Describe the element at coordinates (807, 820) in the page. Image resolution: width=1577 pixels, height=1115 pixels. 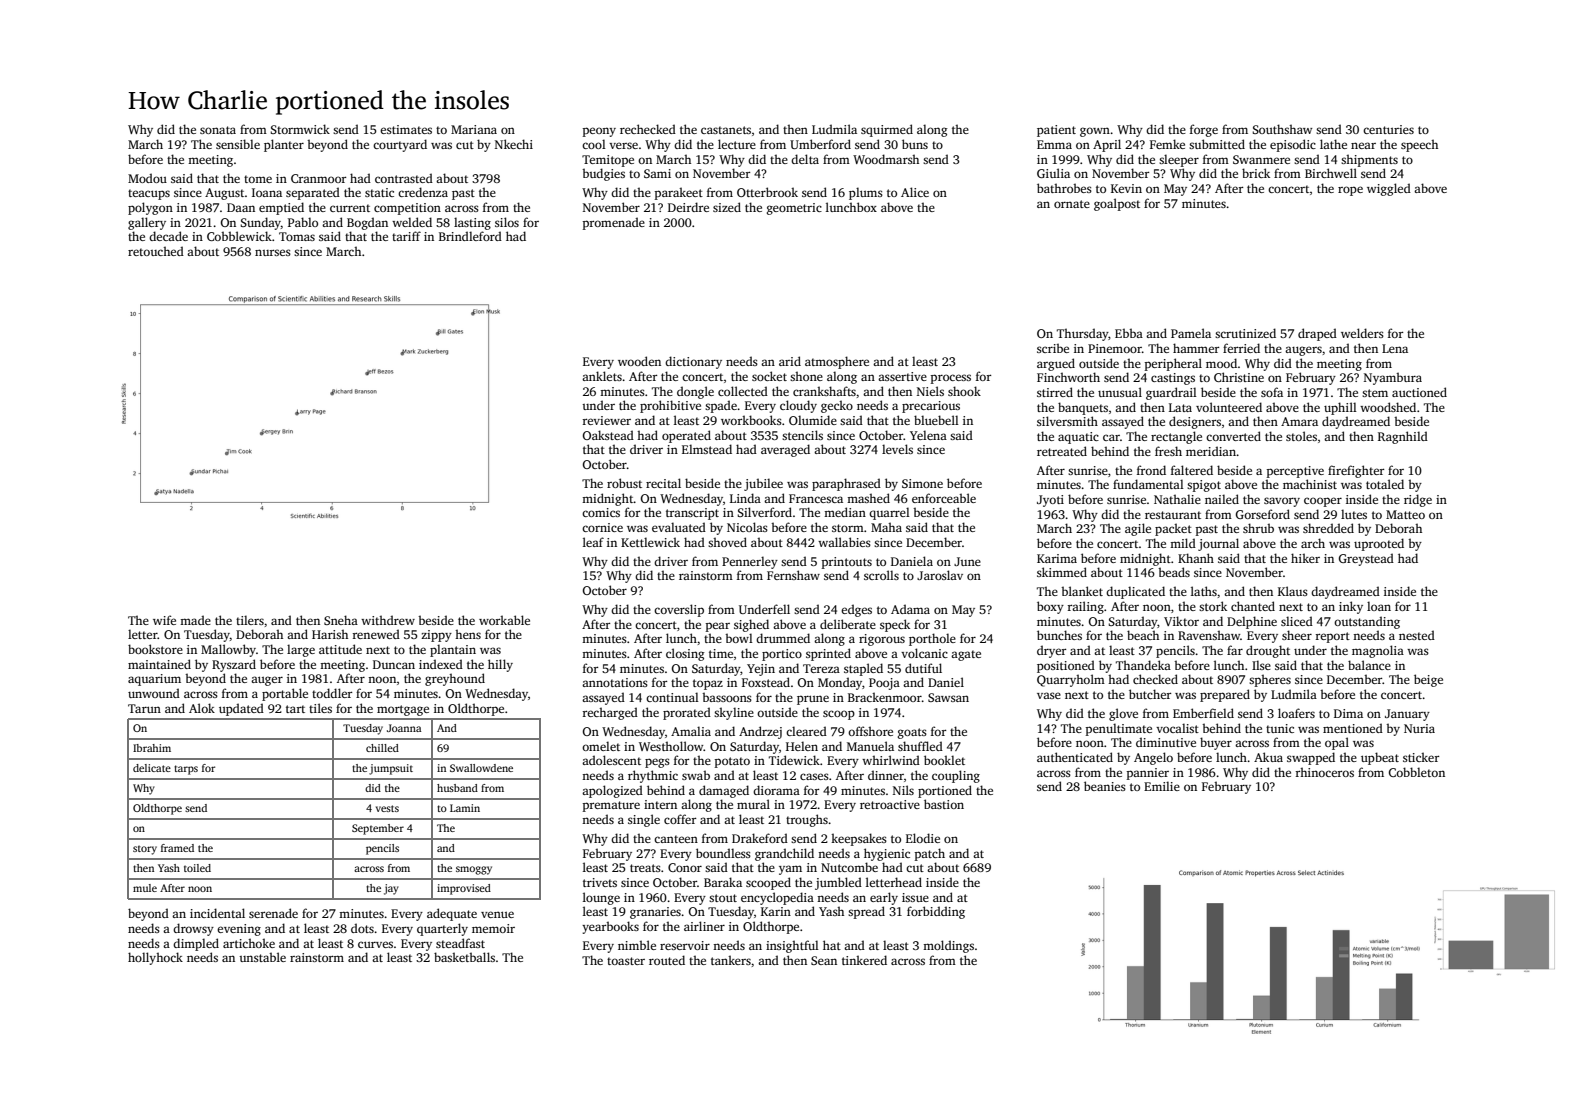
I see `troughs` at that location.
